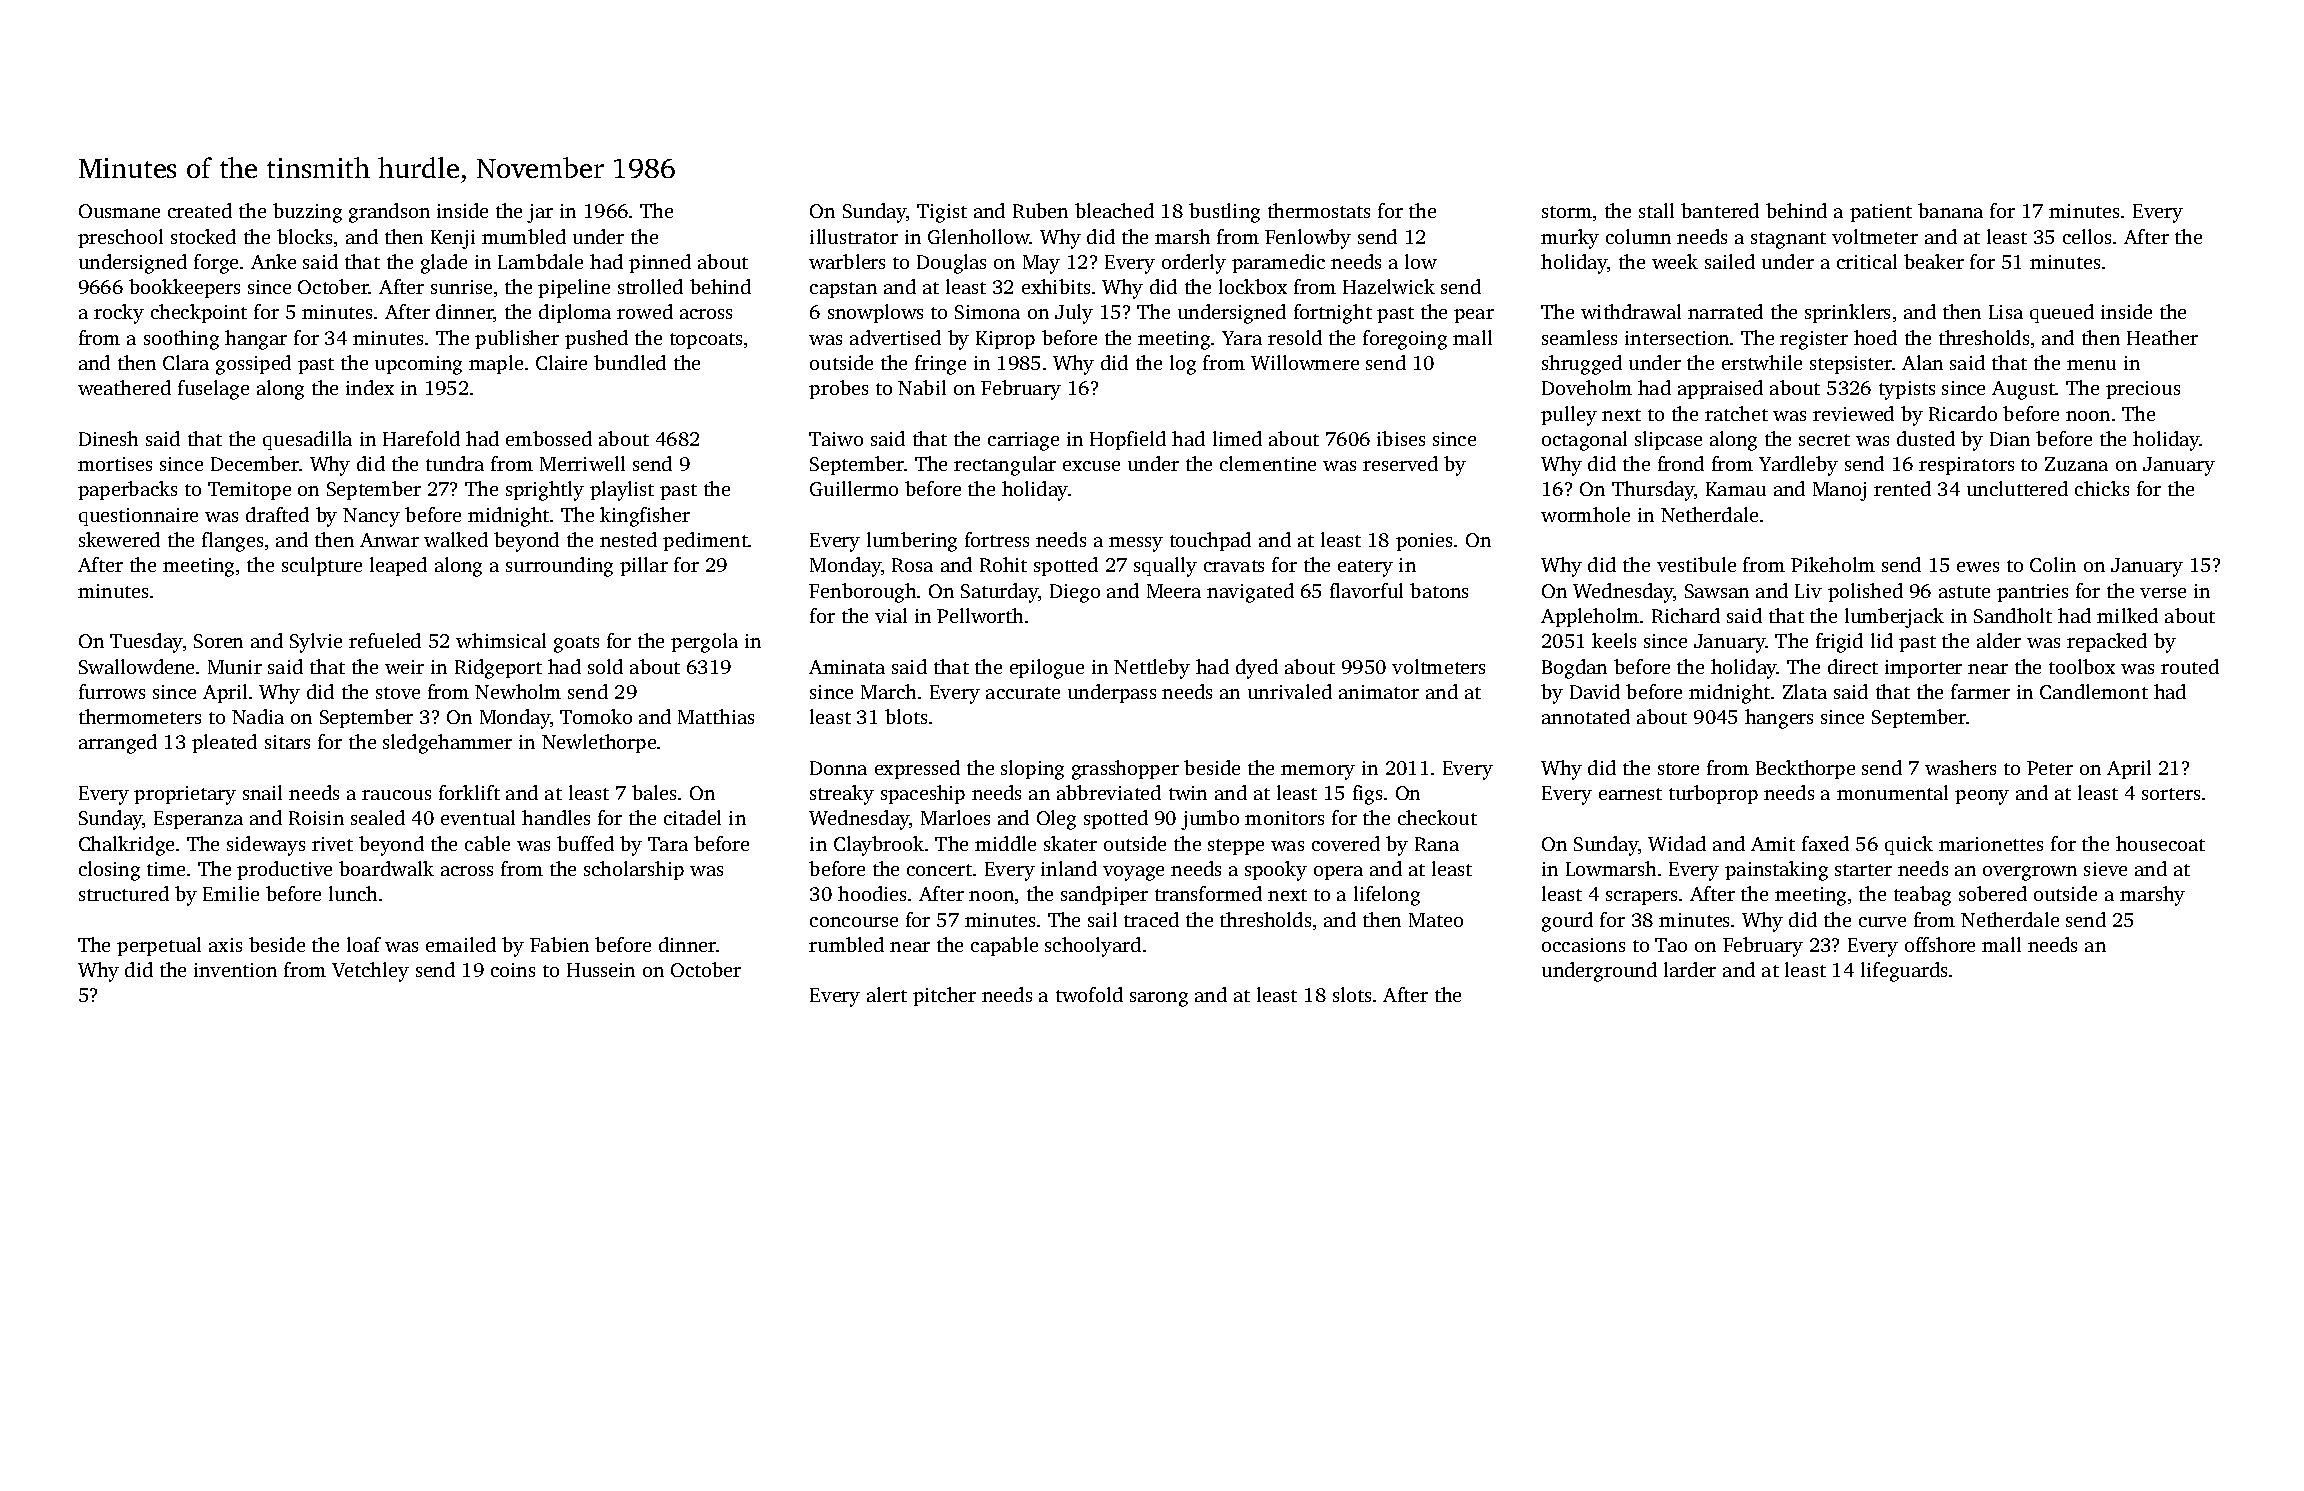 The width and height of the document is (2304, 1491). Describe the element at coordinates (1224, 213) in the document. I see `bustling` at that location.
